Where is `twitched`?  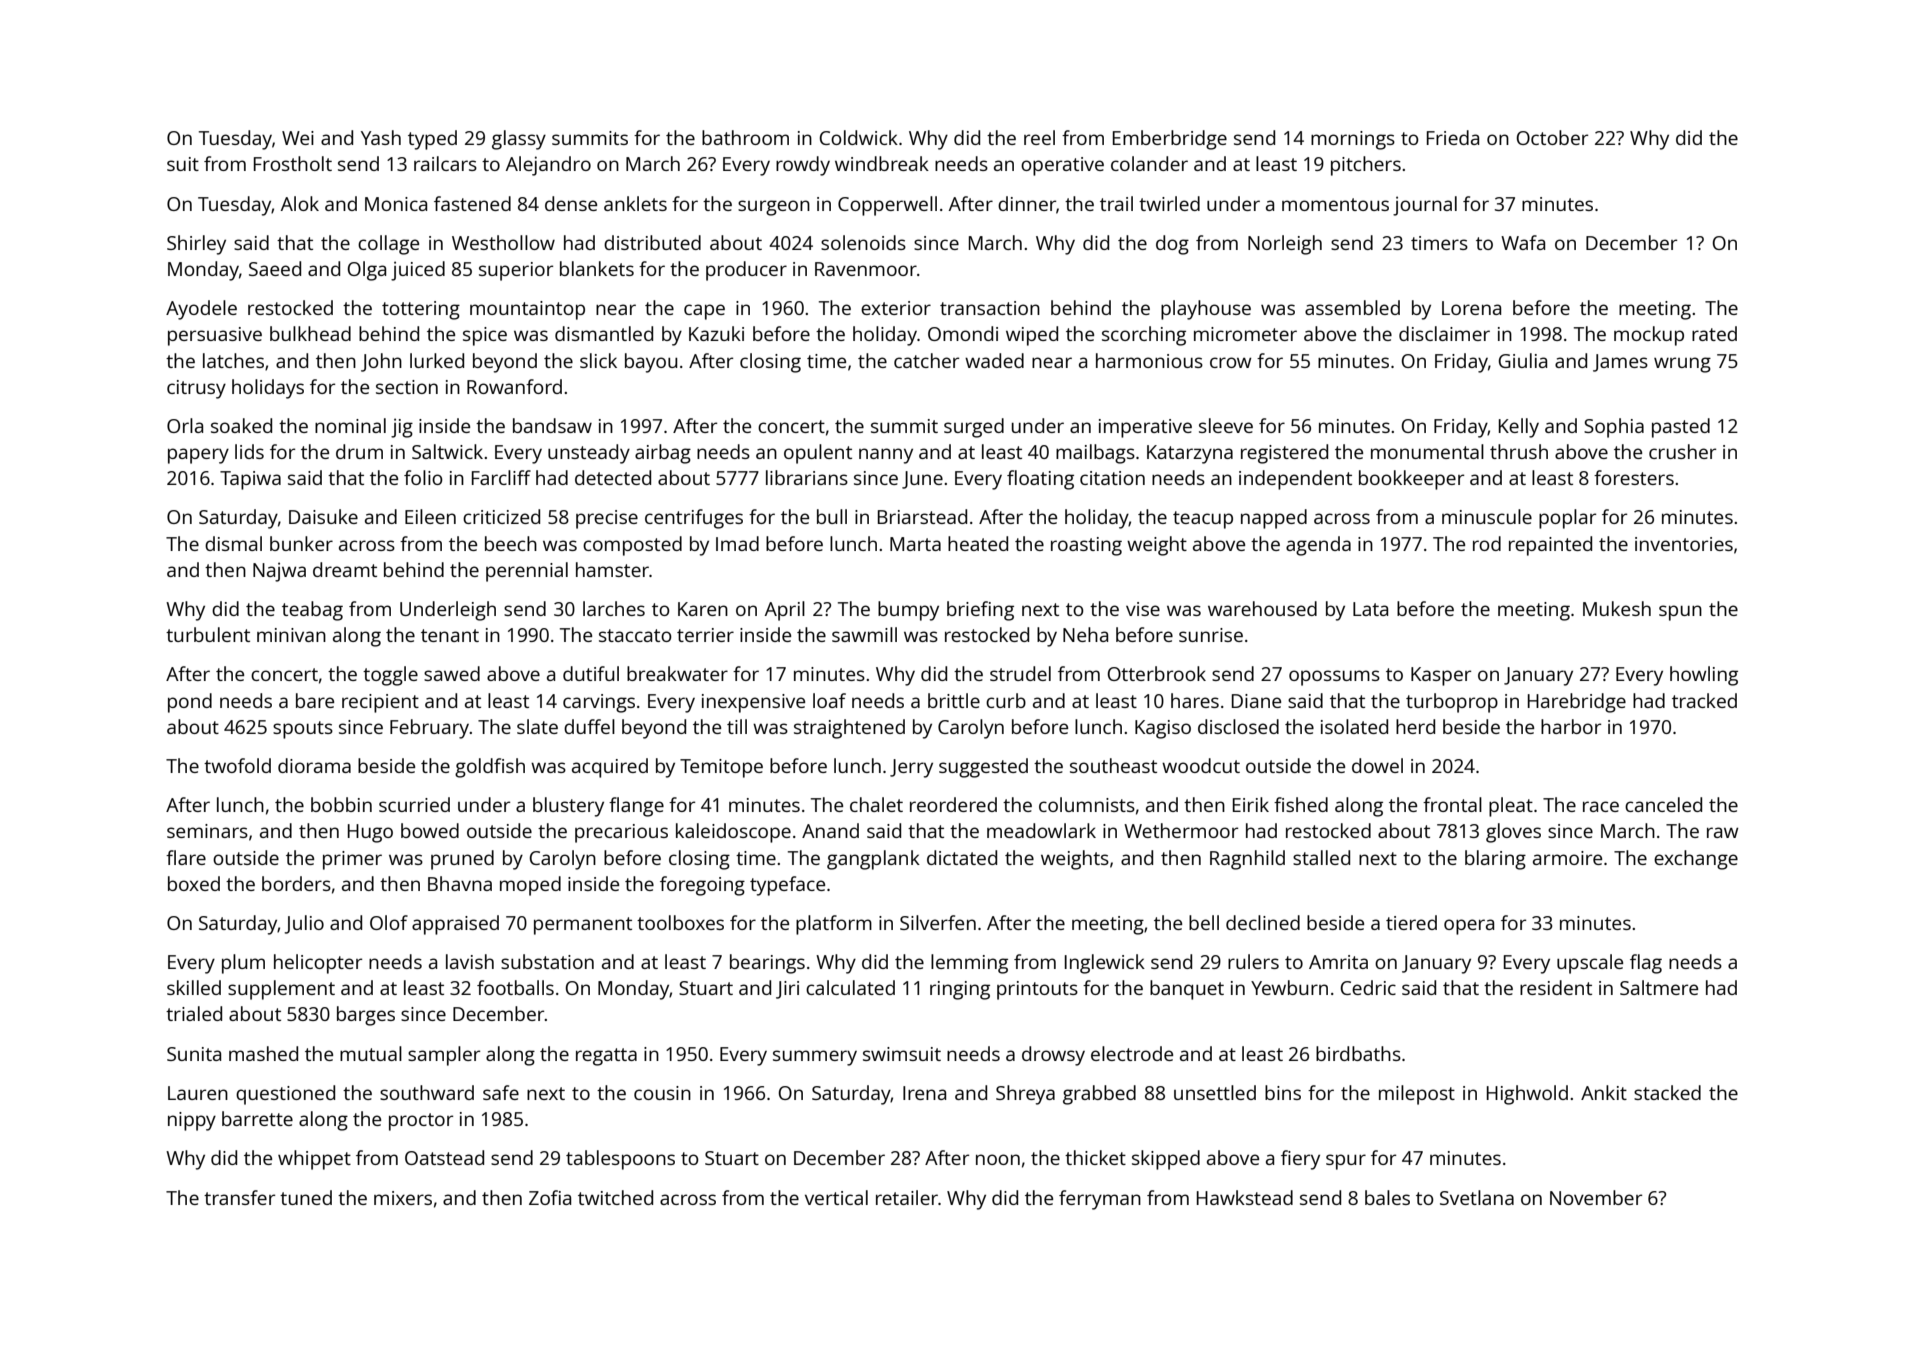 twitched is located at coordinates (615, 1197).
